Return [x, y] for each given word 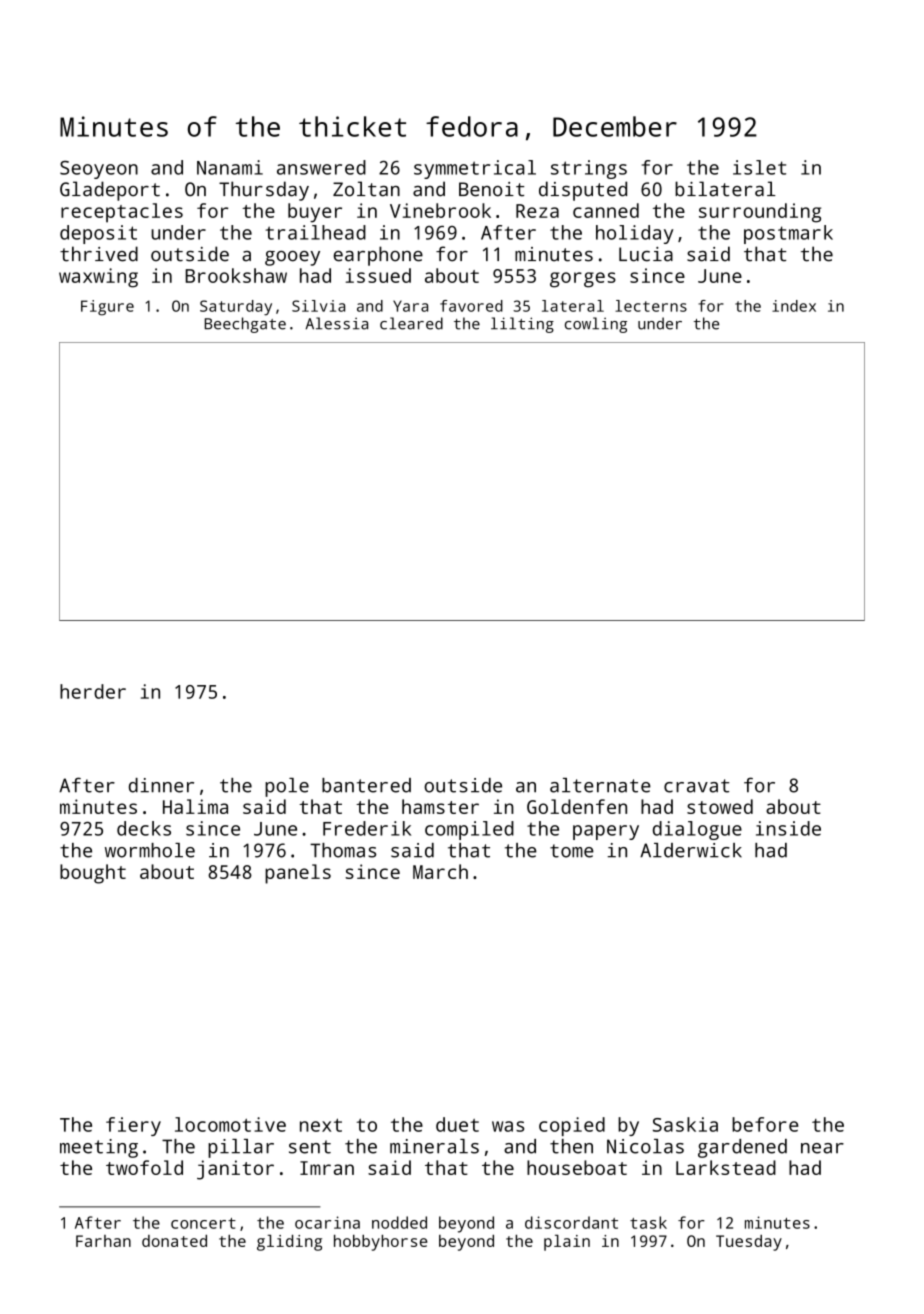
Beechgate [245, 325]
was [508, 1126]
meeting [99, 1148]
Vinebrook [440, 210]
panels [298, 874]
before [765, 1124]
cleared [411, 323]
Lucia [646, 254]
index [794, 306]
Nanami [230, 167]
